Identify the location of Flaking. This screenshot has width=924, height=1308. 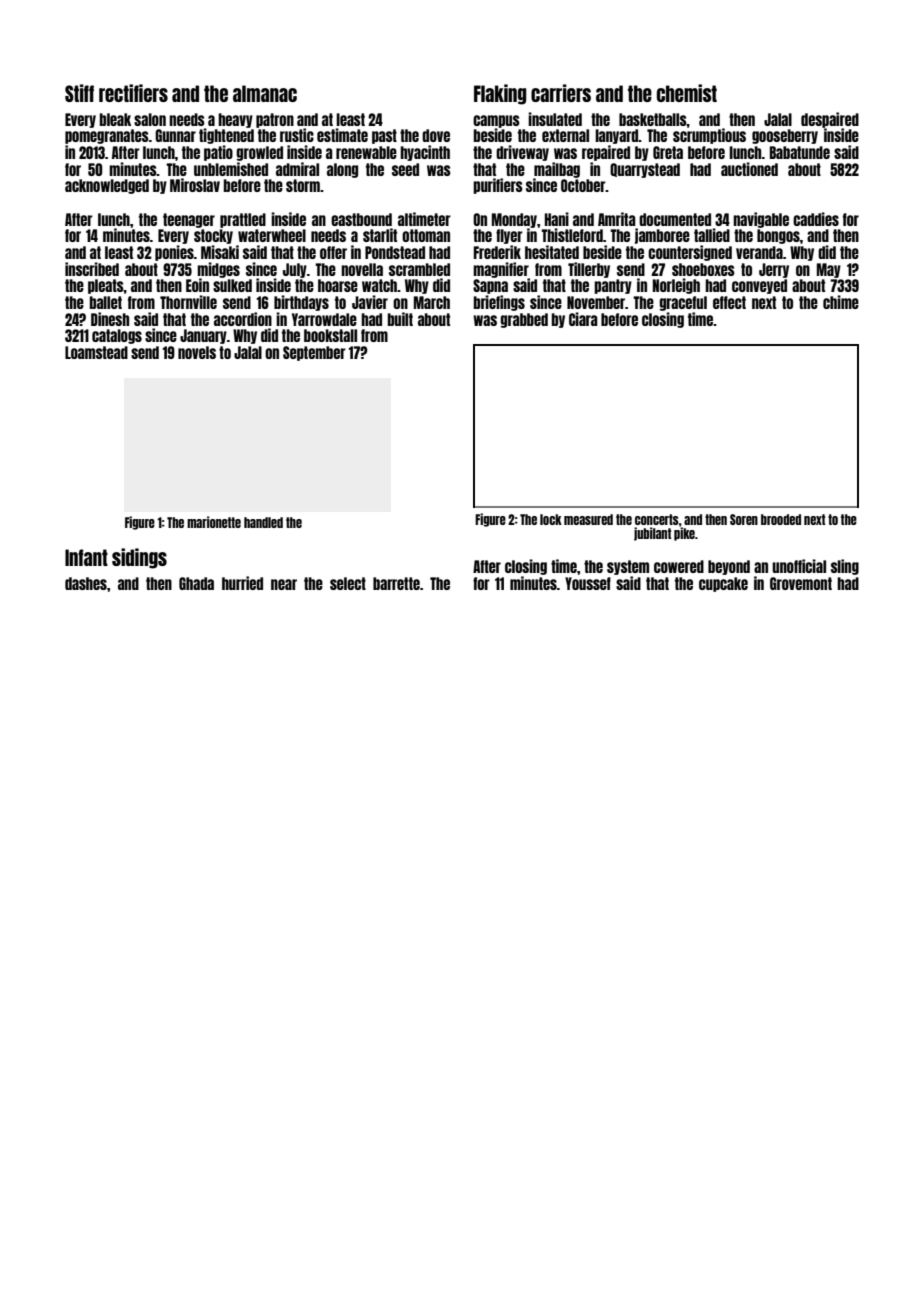
(500, 94).
